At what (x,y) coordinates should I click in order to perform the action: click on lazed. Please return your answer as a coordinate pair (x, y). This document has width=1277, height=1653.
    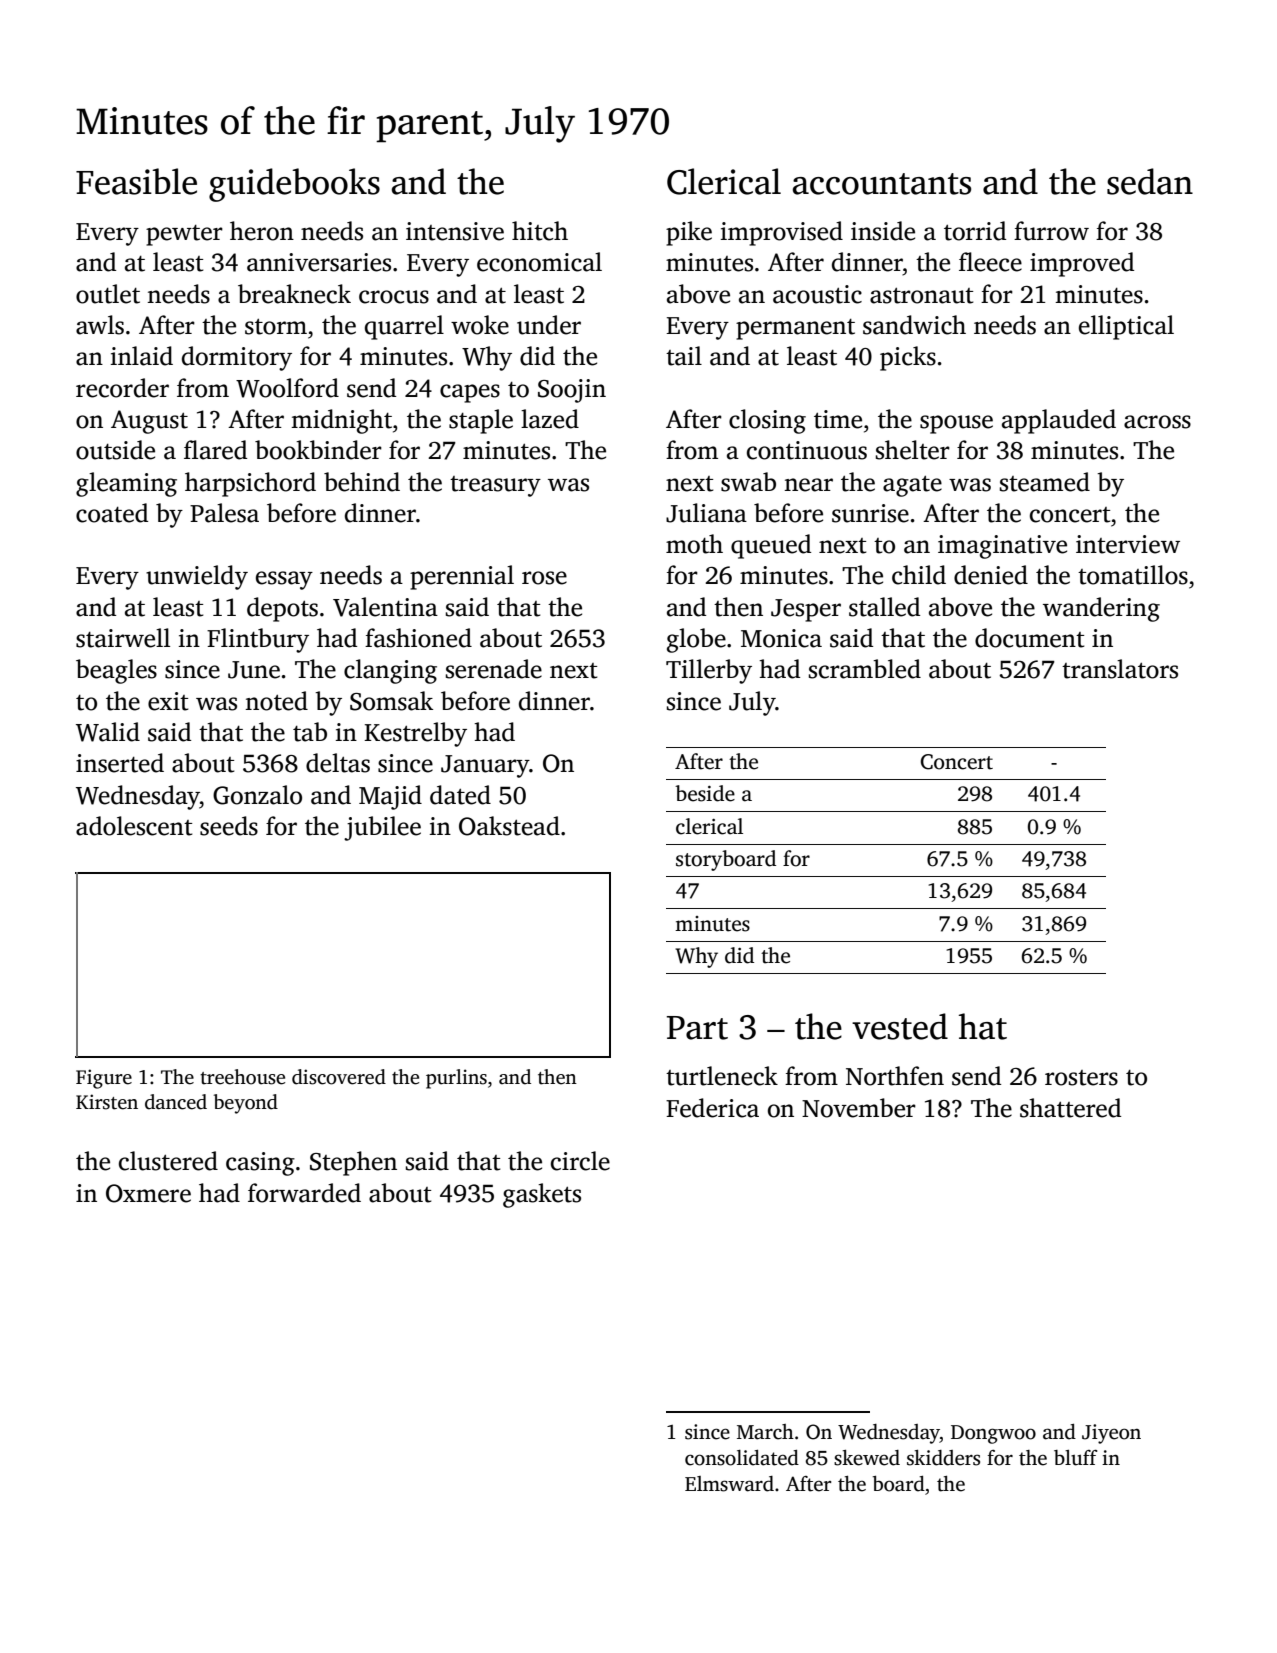
    Looking at the image, I should click on (550, 419).
